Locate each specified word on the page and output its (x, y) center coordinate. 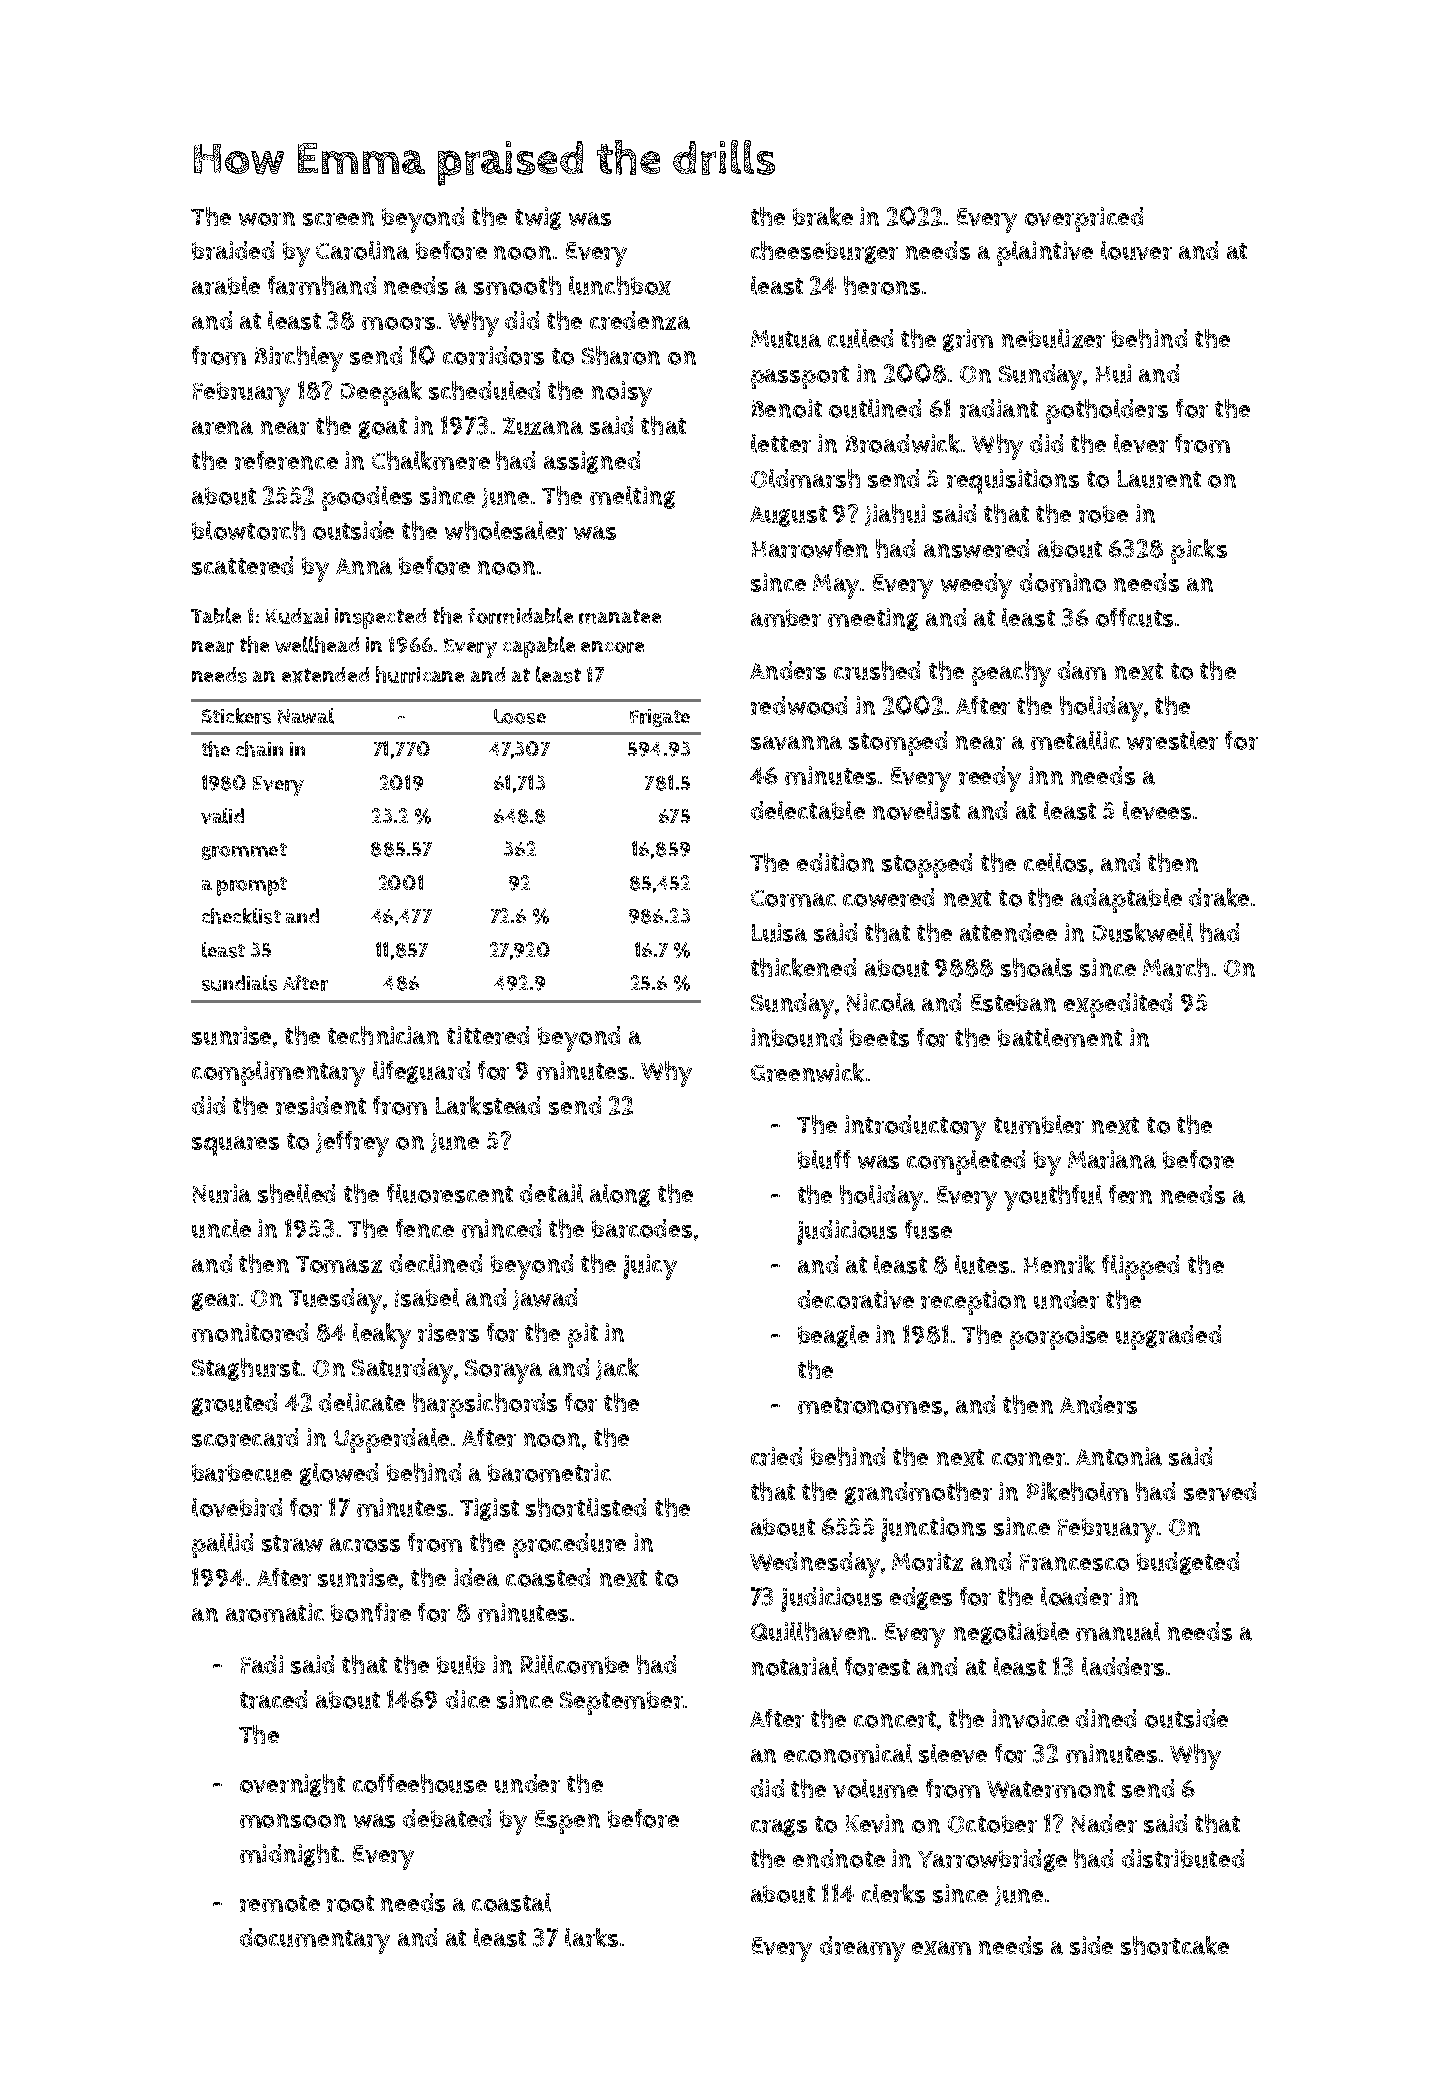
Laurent (1159, 479)
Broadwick (903, 443)
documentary (315, 1941)
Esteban (1013, 1003)
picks (1199, 551)
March (1176, 967)
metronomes (870, 1405)
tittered (488, 1035)
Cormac (793, 898)
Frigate (660, 718)
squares (235, 1146)
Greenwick (807, 1072)
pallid (222, 1545)
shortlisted (586, 1507)
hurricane (420, 674)
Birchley (299, 359)
